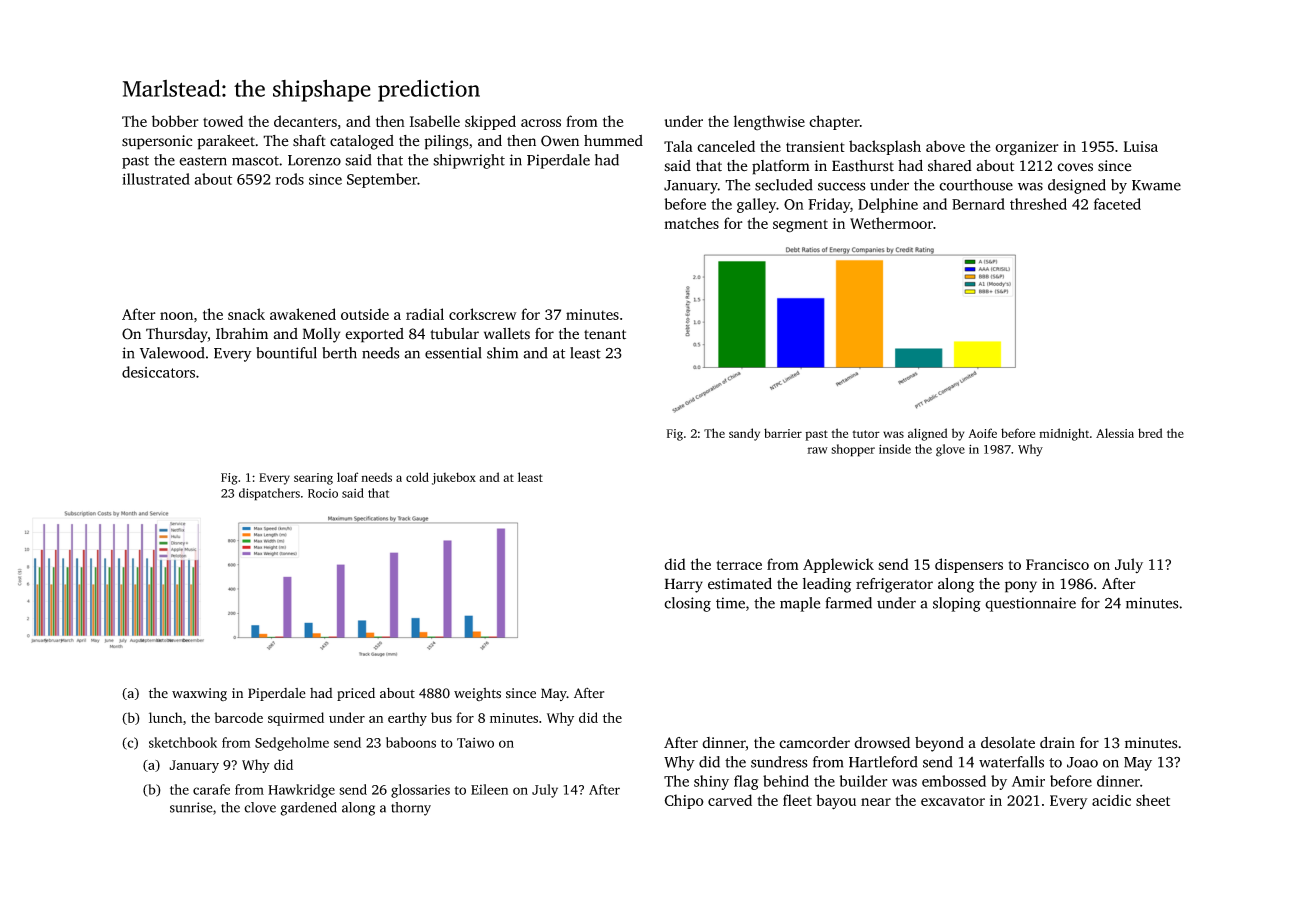 Image resolution: width=1308 pixels, height=924 pixels. Describe the element at coordinates (817, 450) in the image. I see `raw` at that location.
